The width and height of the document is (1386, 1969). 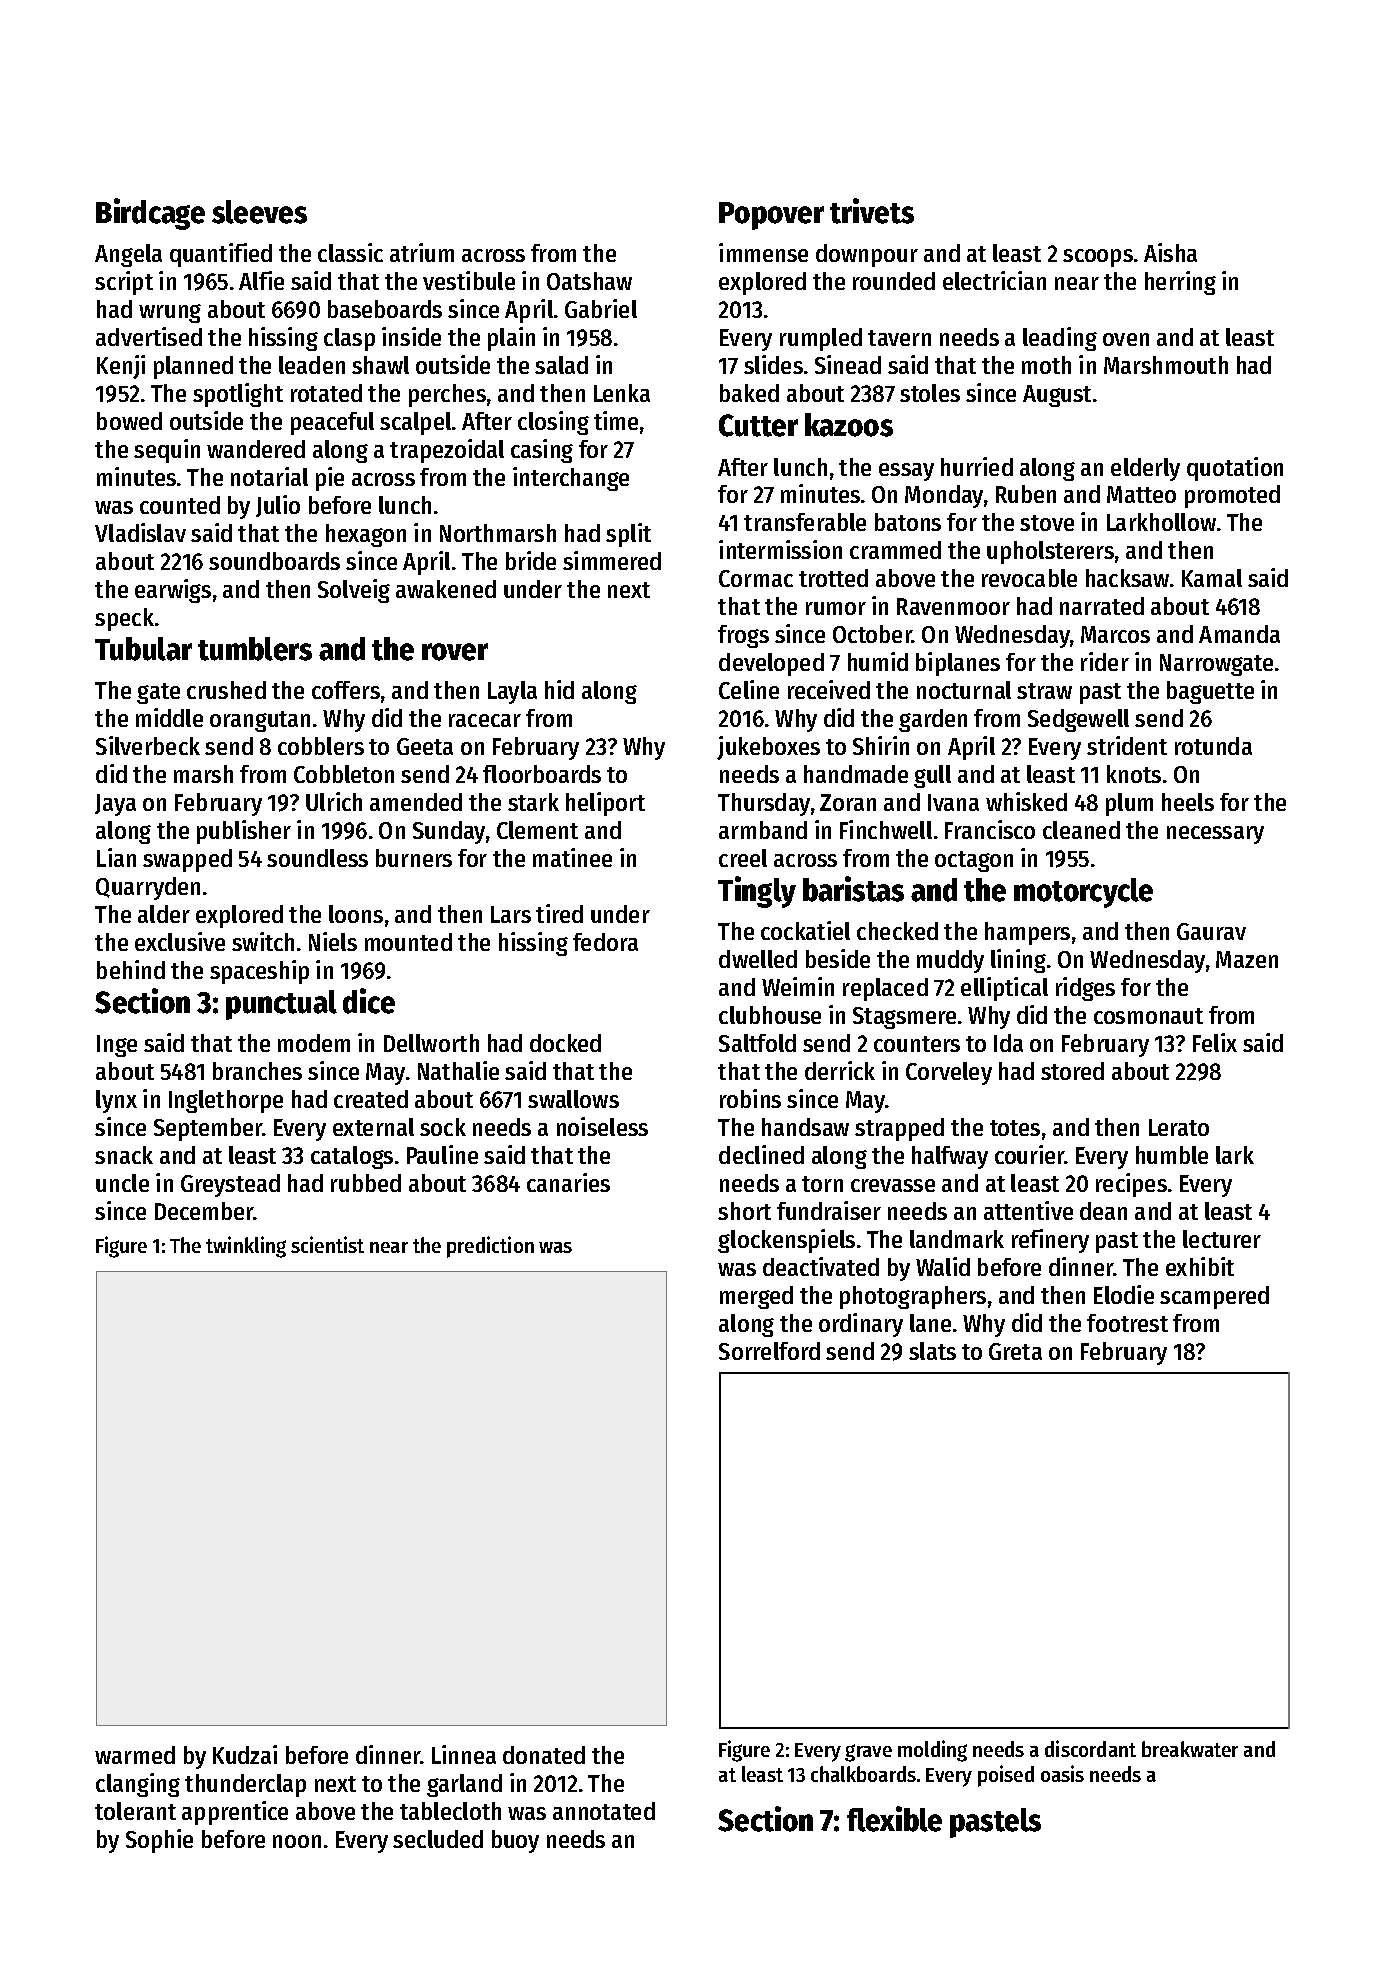 What do you see at coordinates (1098, 258) in the document?
I see `scoops` at bounding box center [1098, 258].
